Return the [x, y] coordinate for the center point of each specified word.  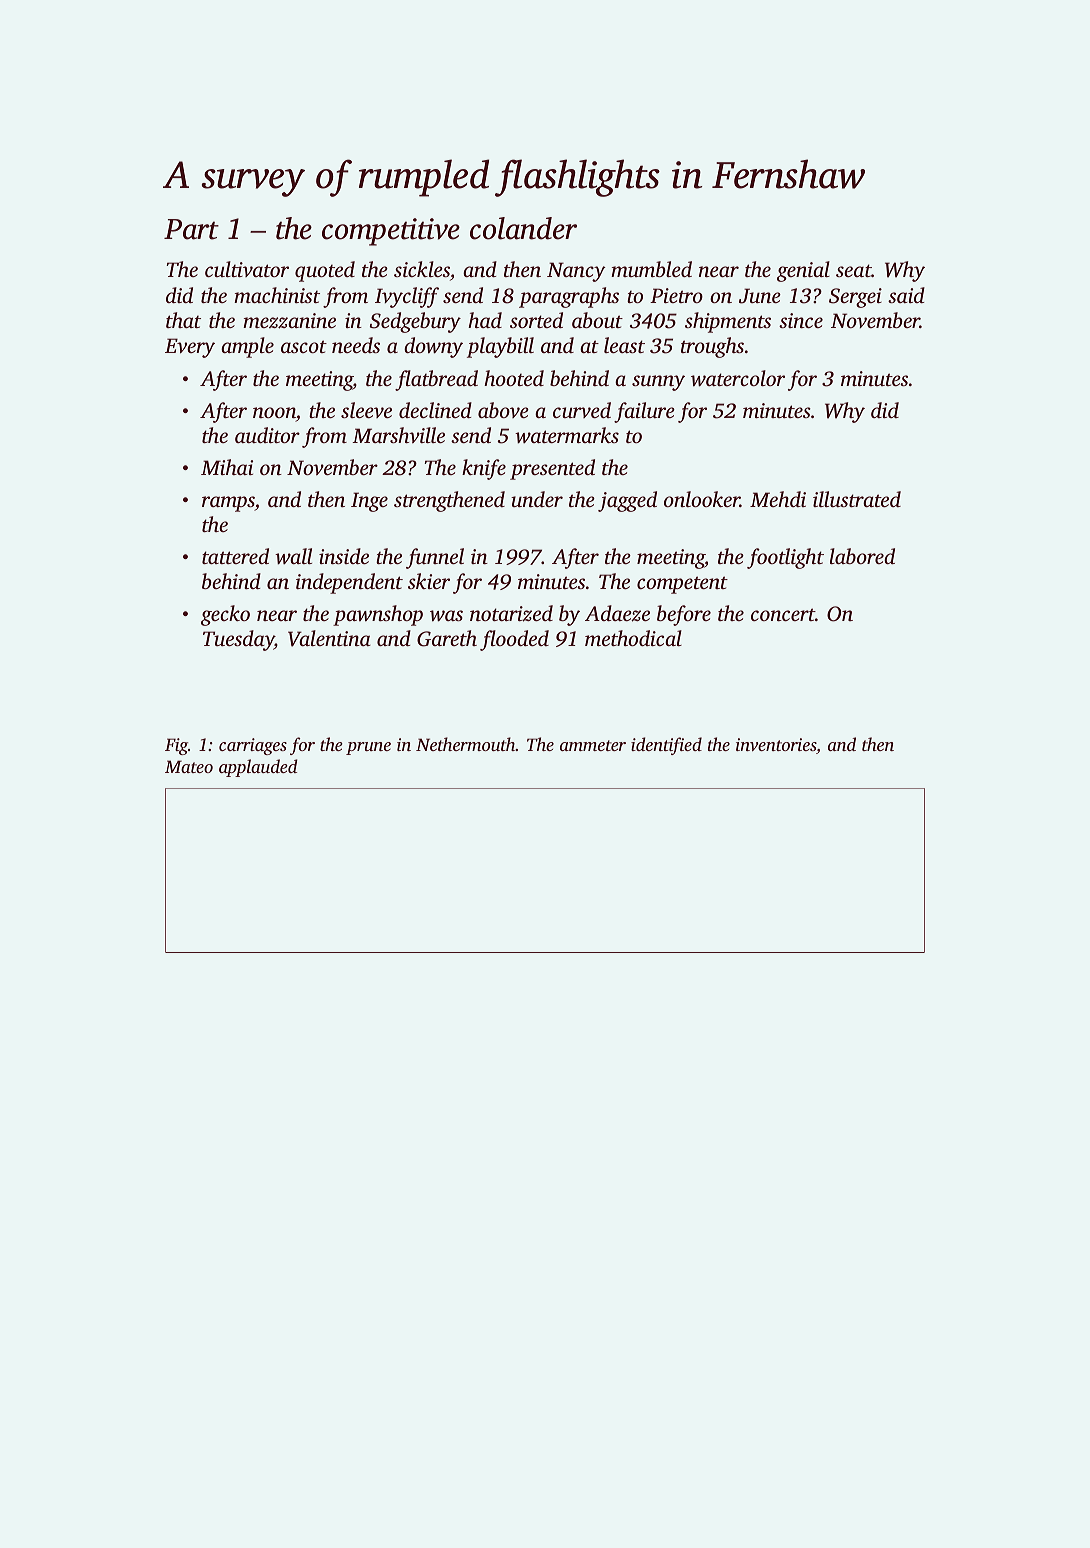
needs [356, 345]
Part [191, 229]
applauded [258, 768]
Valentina [329, 638]
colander [523, 228]
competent [682, 585]
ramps [228, 504]
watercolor [738, 378]
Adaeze [617, 613]
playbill [500, 347]
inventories [776, 744]
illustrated [857, 499]
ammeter [593, 745]
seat [854, 270]
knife [484, 469]
